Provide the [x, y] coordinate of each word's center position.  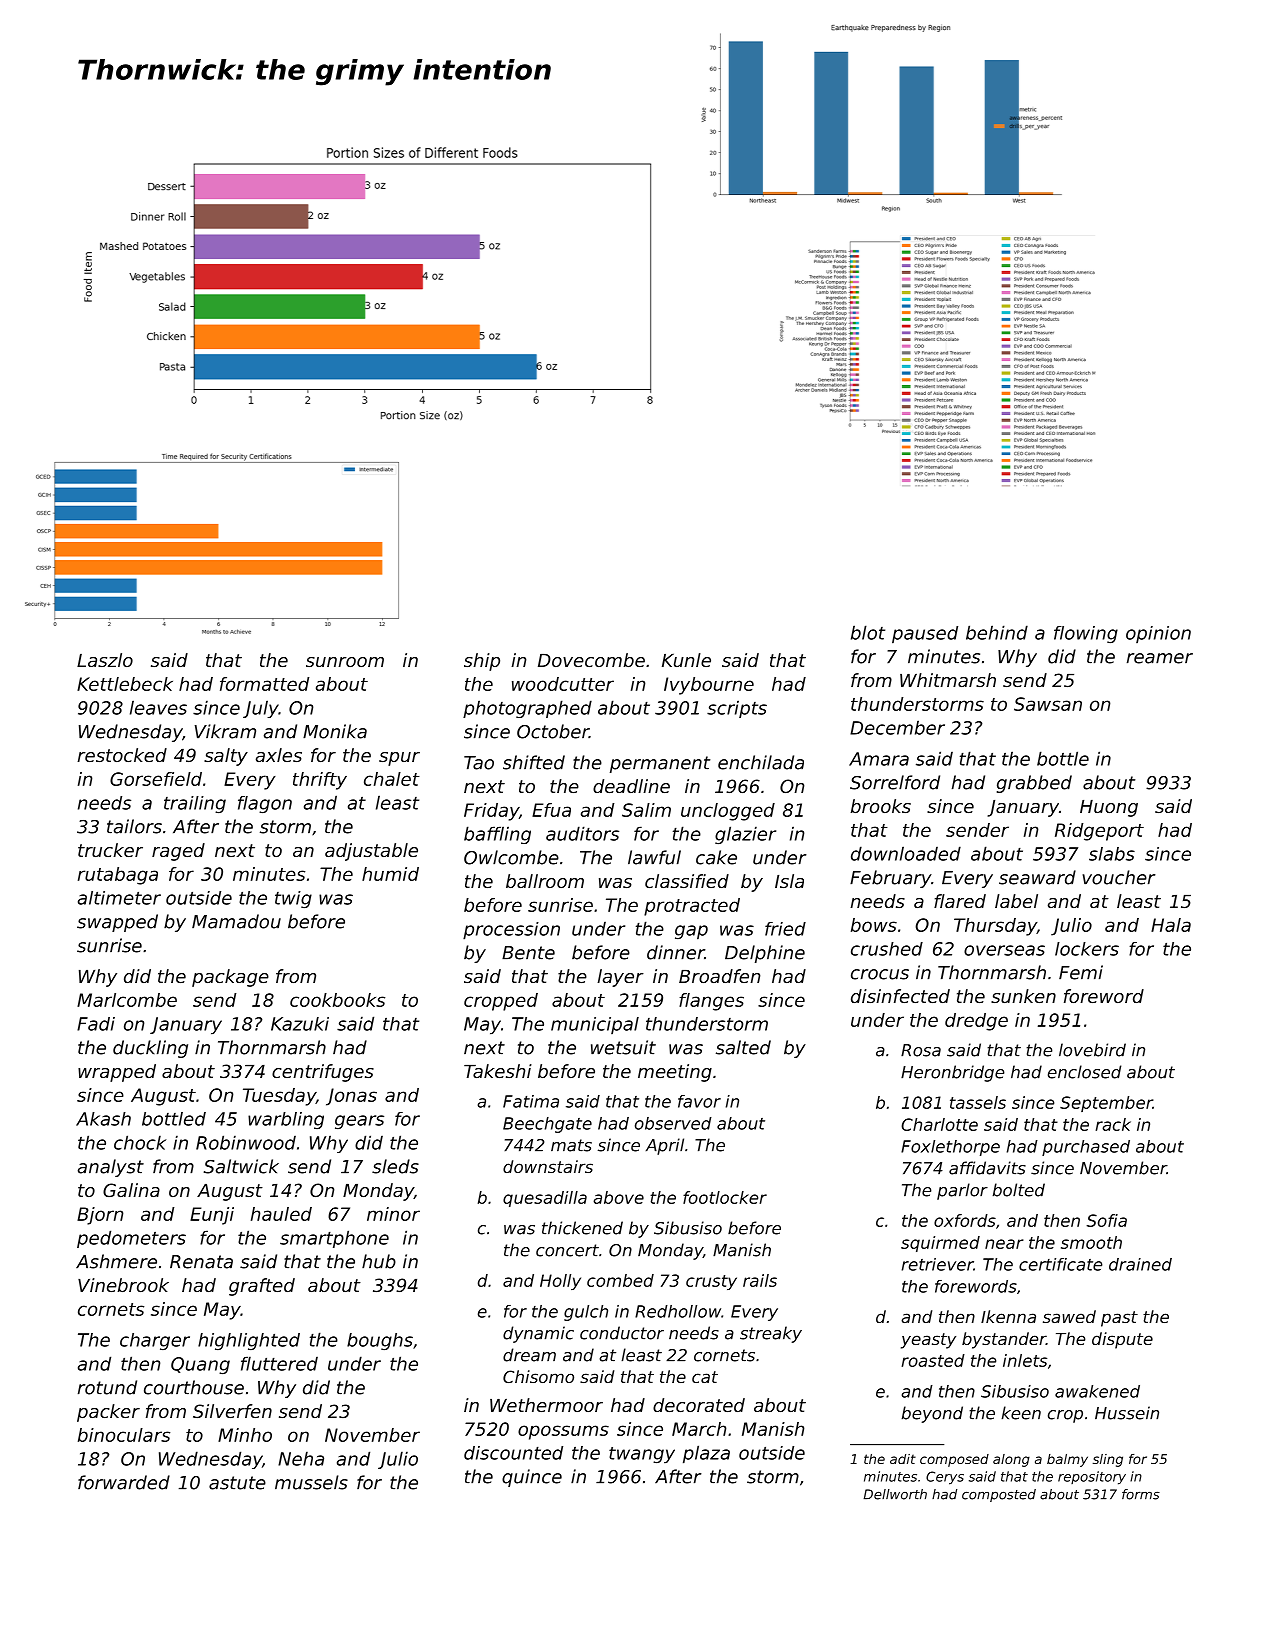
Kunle [686, 660]
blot [868, 632]
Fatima [531, 1101]
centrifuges [323, 1073]
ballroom [545, 881]
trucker [110, 850]
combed [620, 1280]
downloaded [906, 853]
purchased [1086, 1148]
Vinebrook [123, 1285]
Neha [301, 1458]
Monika [335, 731]
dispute [1122, 1340]
